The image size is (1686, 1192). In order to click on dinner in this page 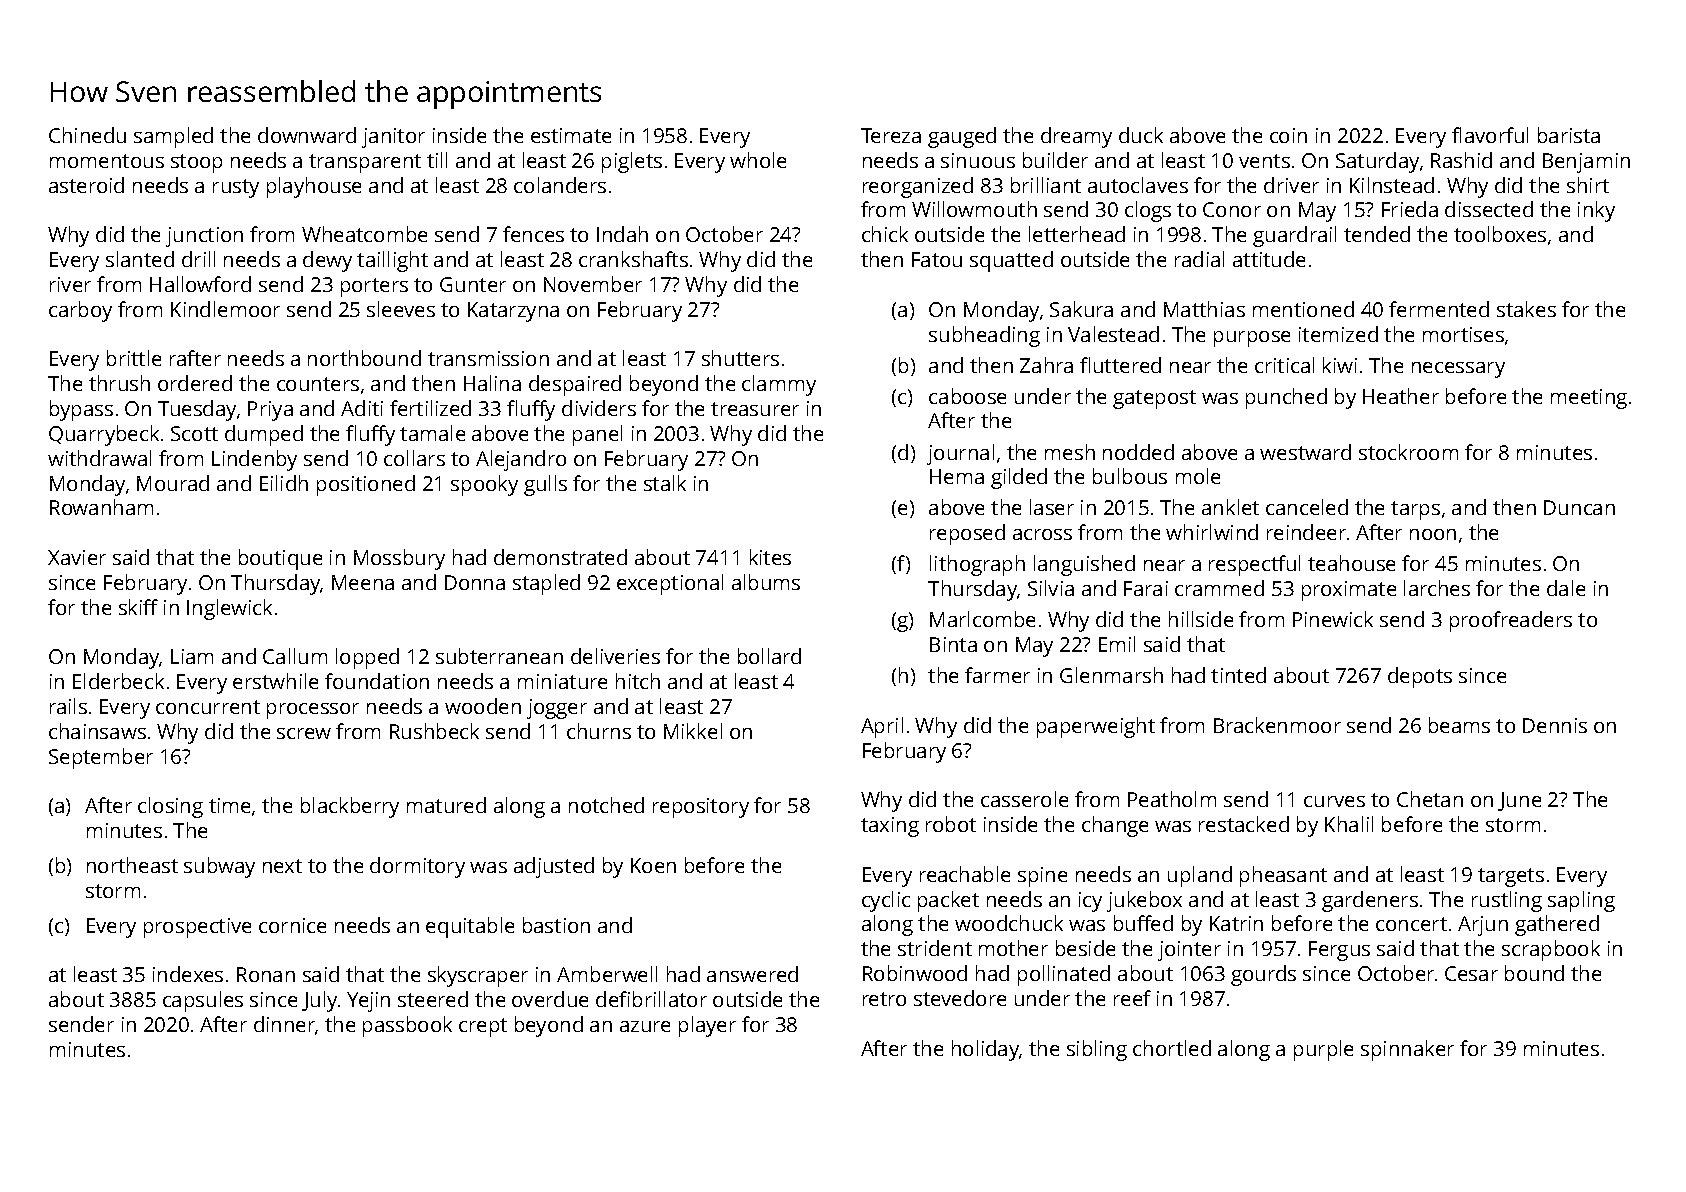, I will do `click(284, 1024)`.
